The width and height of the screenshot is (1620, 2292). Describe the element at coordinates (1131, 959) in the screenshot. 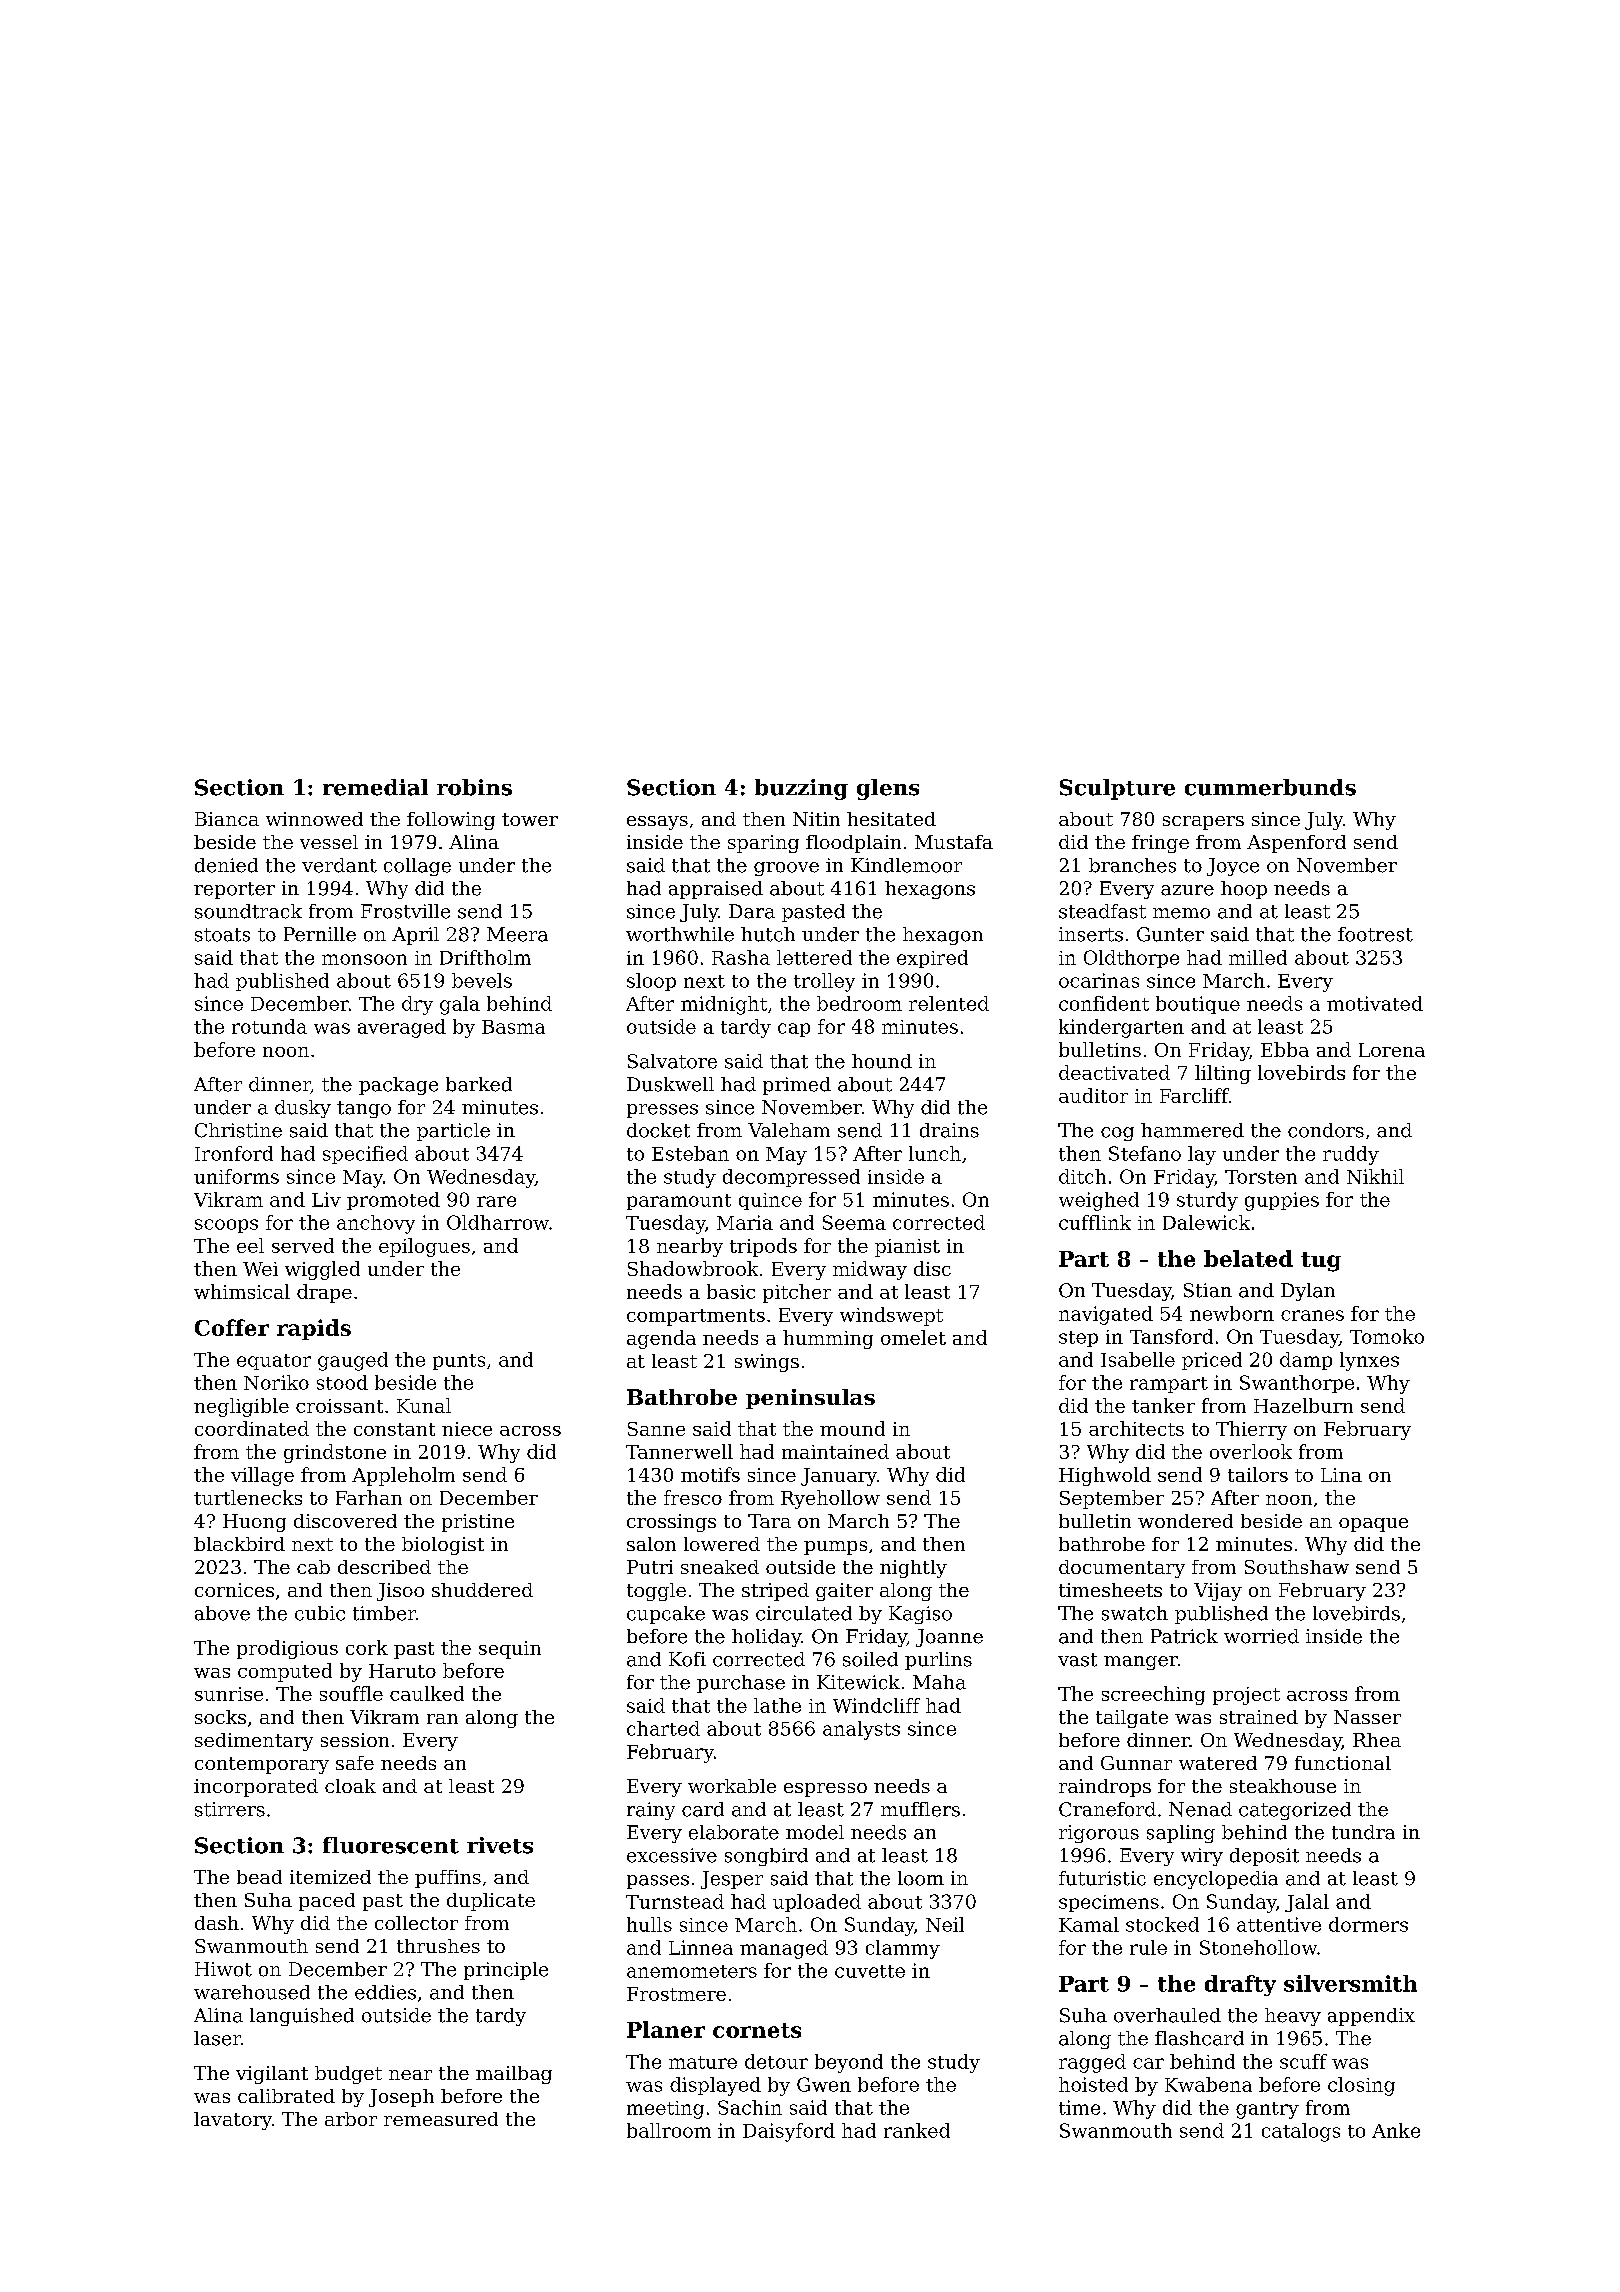

I see `Oldthorpe` at that location.
